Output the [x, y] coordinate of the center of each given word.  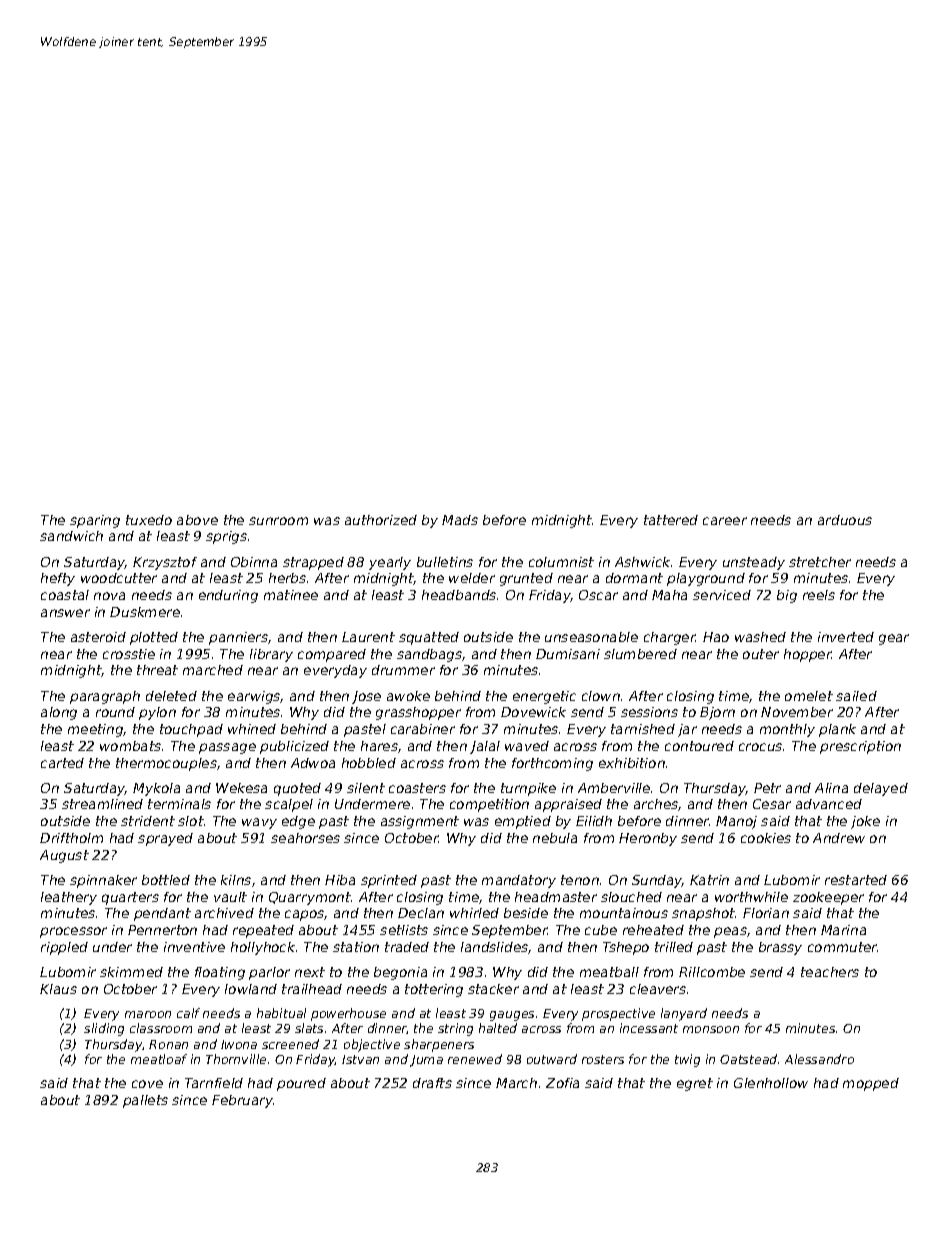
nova [109, 596]
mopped [871, 1084]
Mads [460, 520]
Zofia [562, 1083]
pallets [145, 1101]
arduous [845, 520]
